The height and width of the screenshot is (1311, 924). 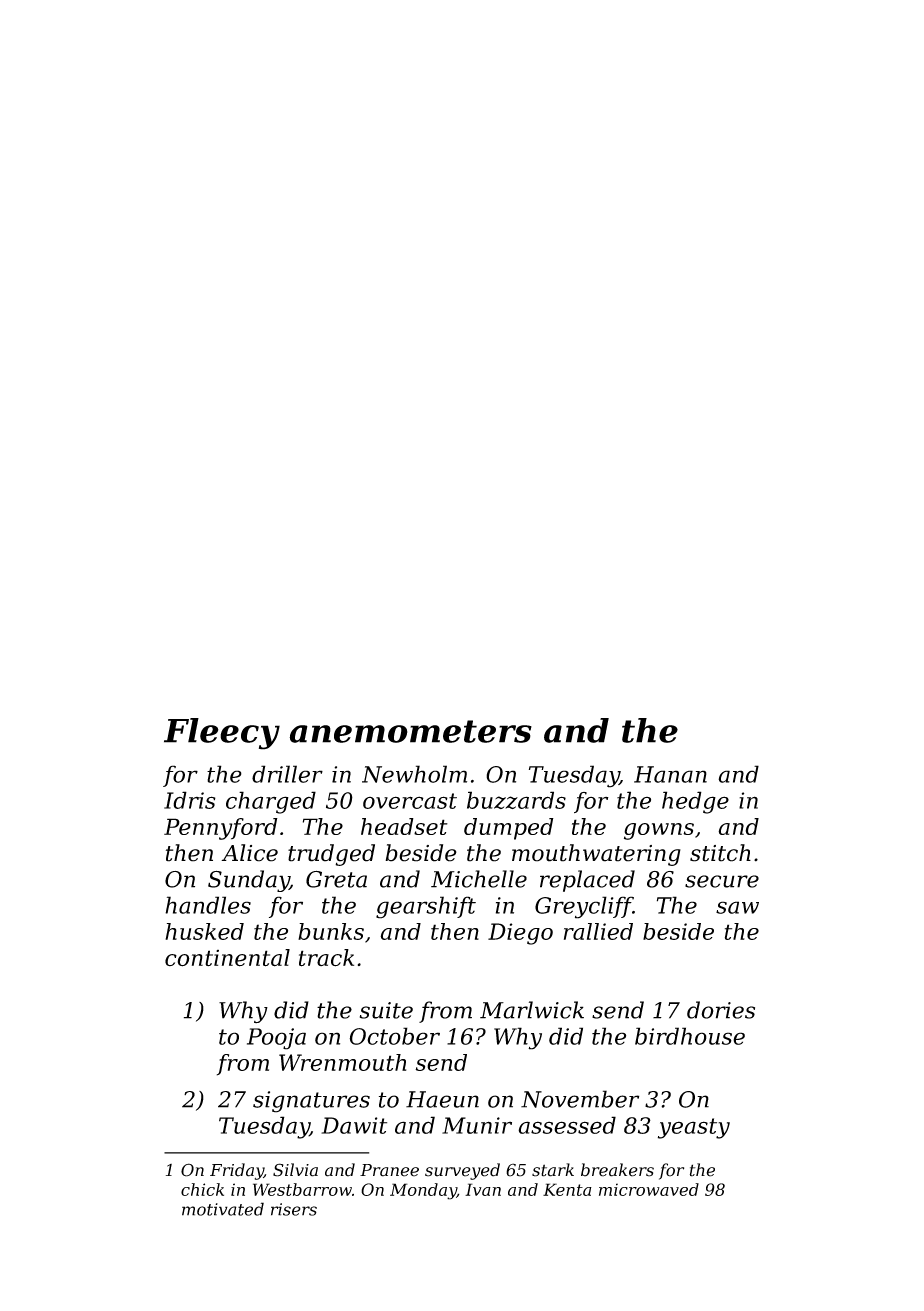 What do you see at coordinates (410, 731) in the screenshot?
I see `anemometers` at bounding box center [410, 731].
